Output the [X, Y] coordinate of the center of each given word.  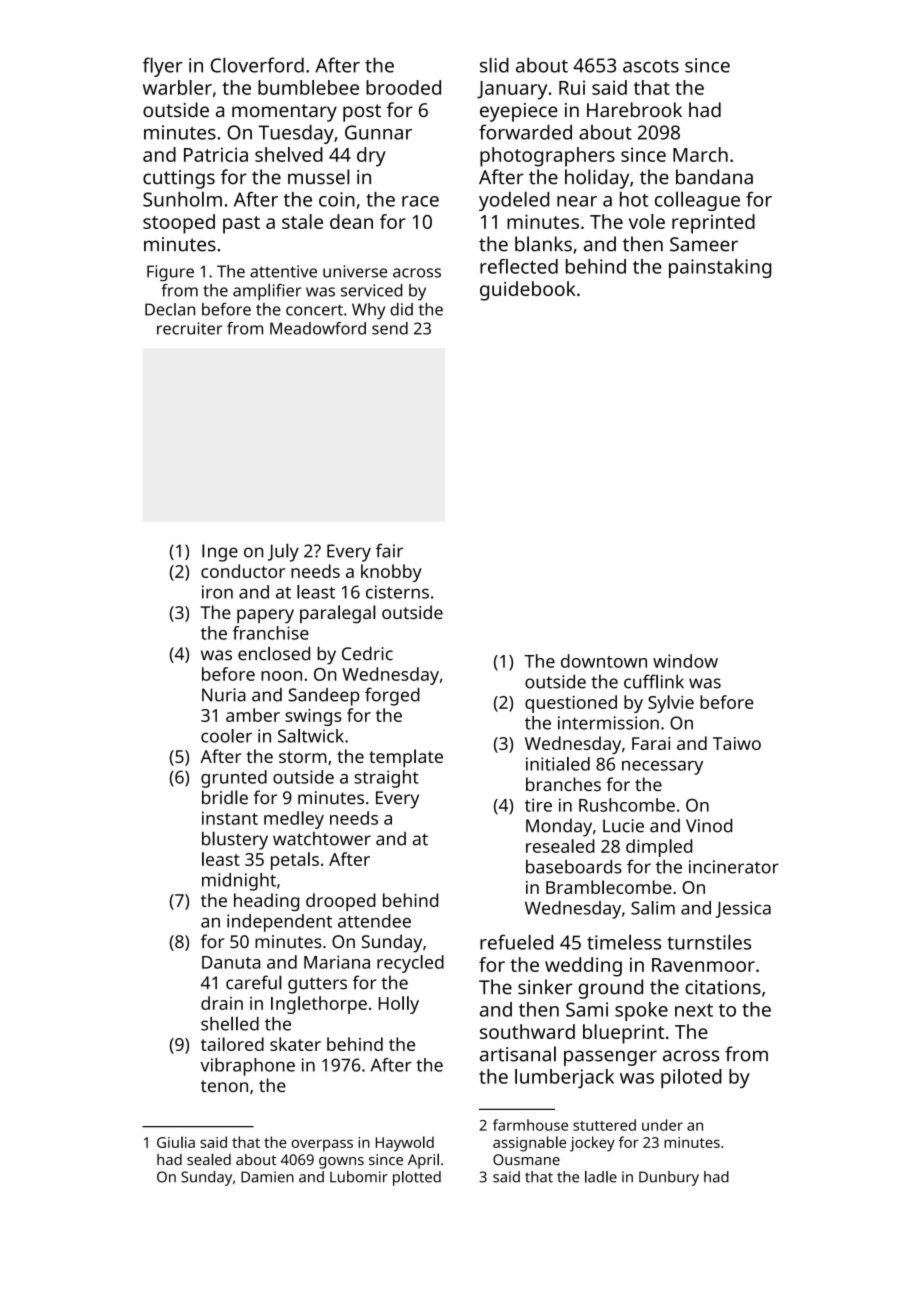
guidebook [528, 291]
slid [494, 65]
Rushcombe [627, 805]
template [406, 758]
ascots [651, 66]
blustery [235, 840]
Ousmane [526, 1159]
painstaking [720, 268]
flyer [163, 67]
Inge [220, 553]
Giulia [176, 1142]
